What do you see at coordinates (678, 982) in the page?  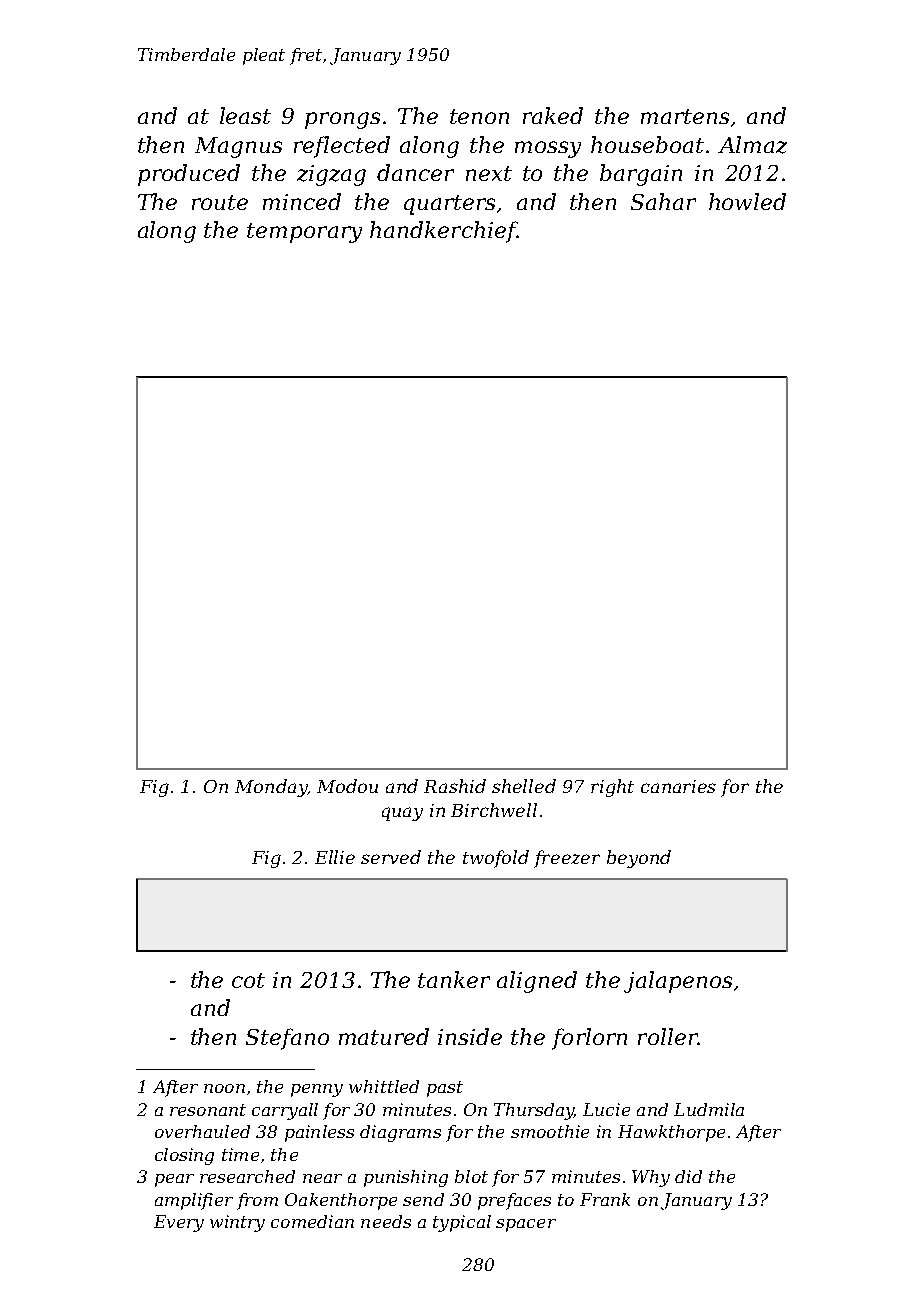 I see `jalapenos` at bounding box center [678, 982].
